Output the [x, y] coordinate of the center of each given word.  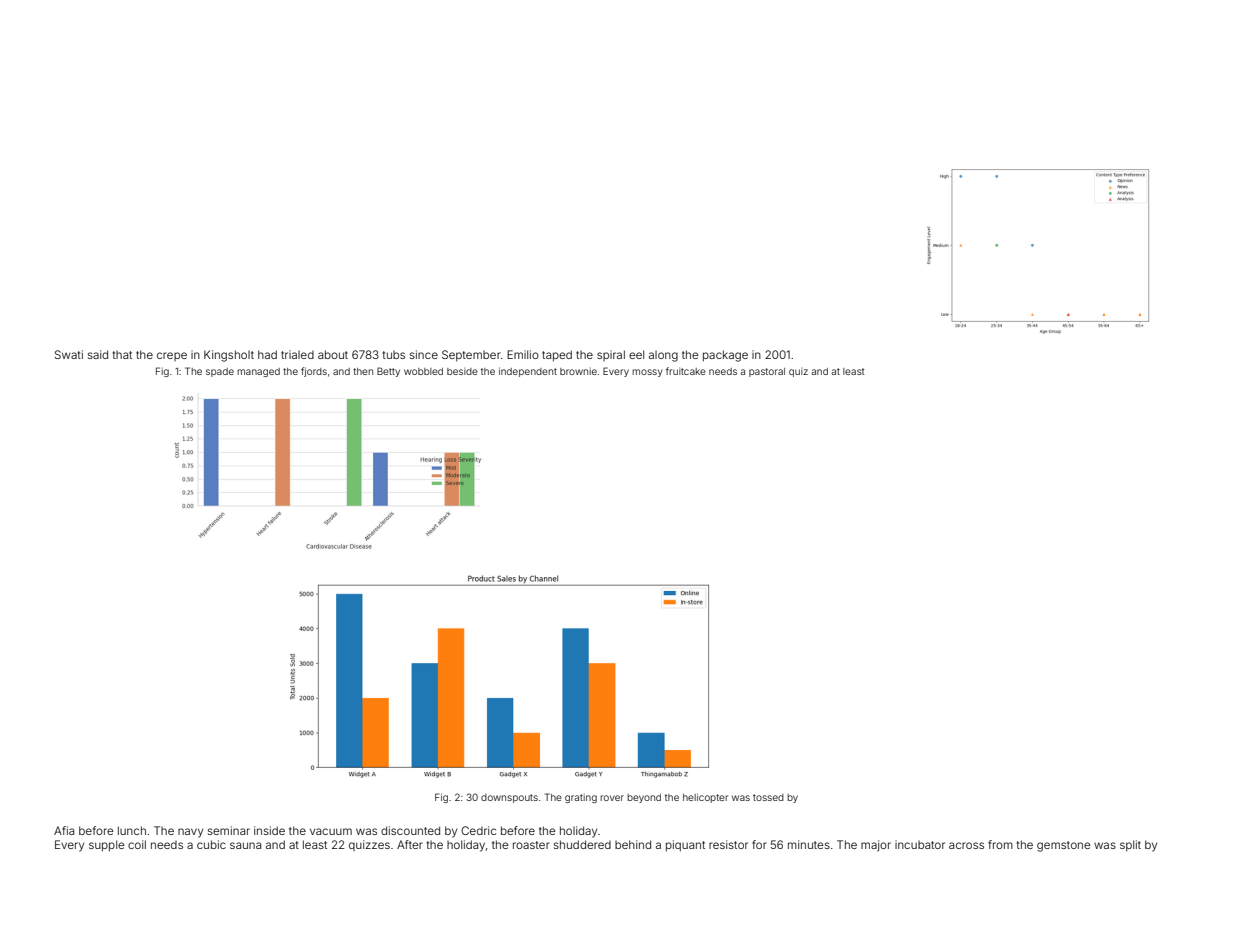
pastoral [767, 372]
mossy [647, 373]
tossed [768, 797]
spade [220, 372]
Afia [64, 830]
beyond [644, 798]
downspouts [509, 798]
